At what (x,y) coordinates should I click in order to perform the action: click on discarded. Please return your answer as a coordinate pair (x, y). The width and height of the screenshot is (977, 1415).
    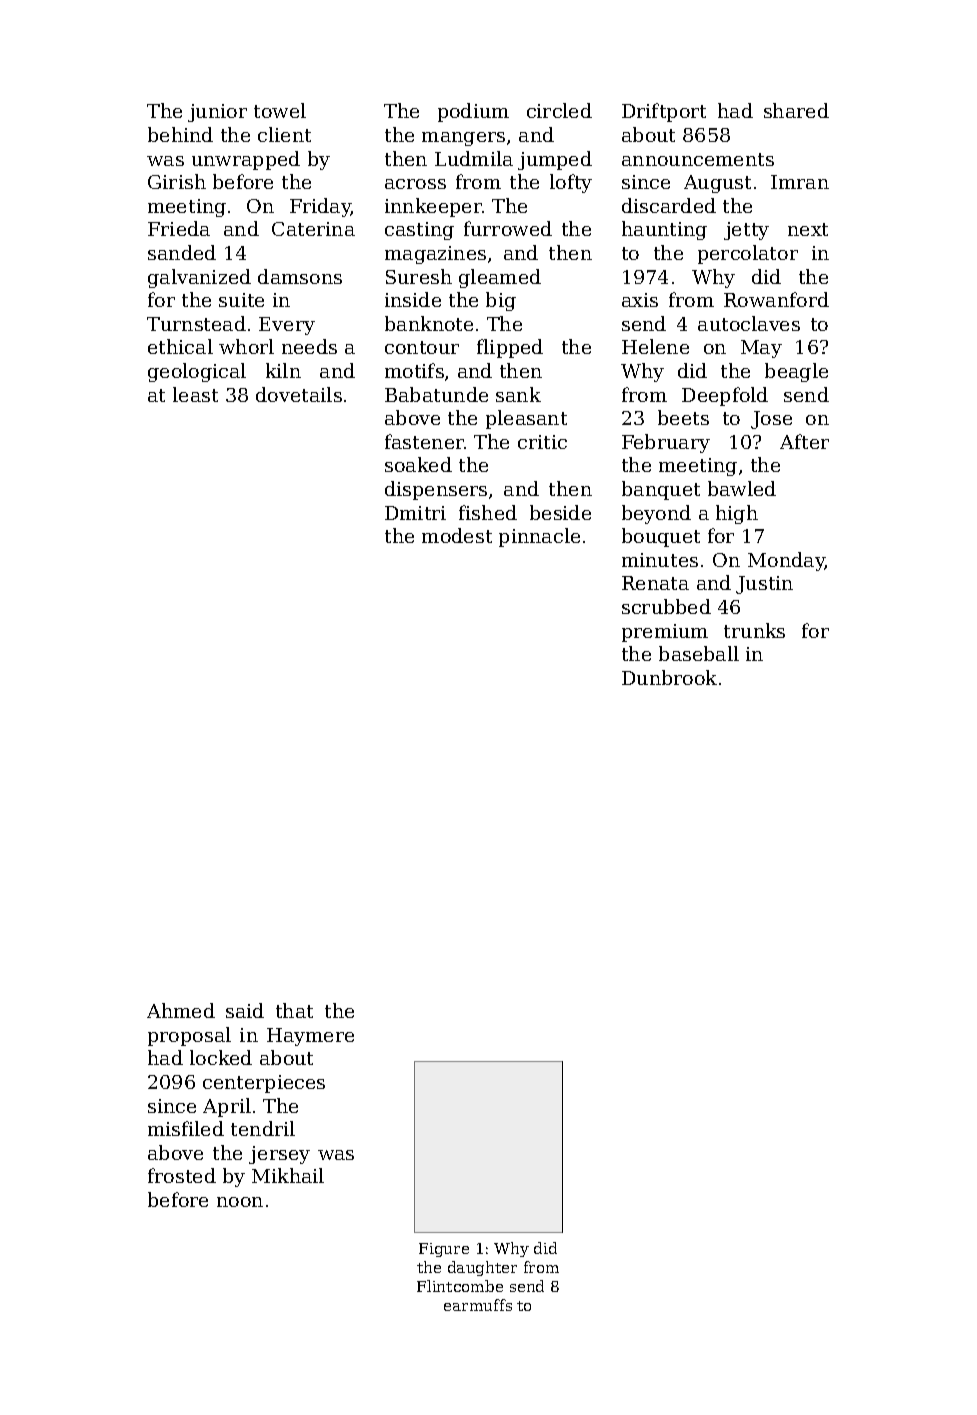
    Looking at the image, I should click on (669, 205).
